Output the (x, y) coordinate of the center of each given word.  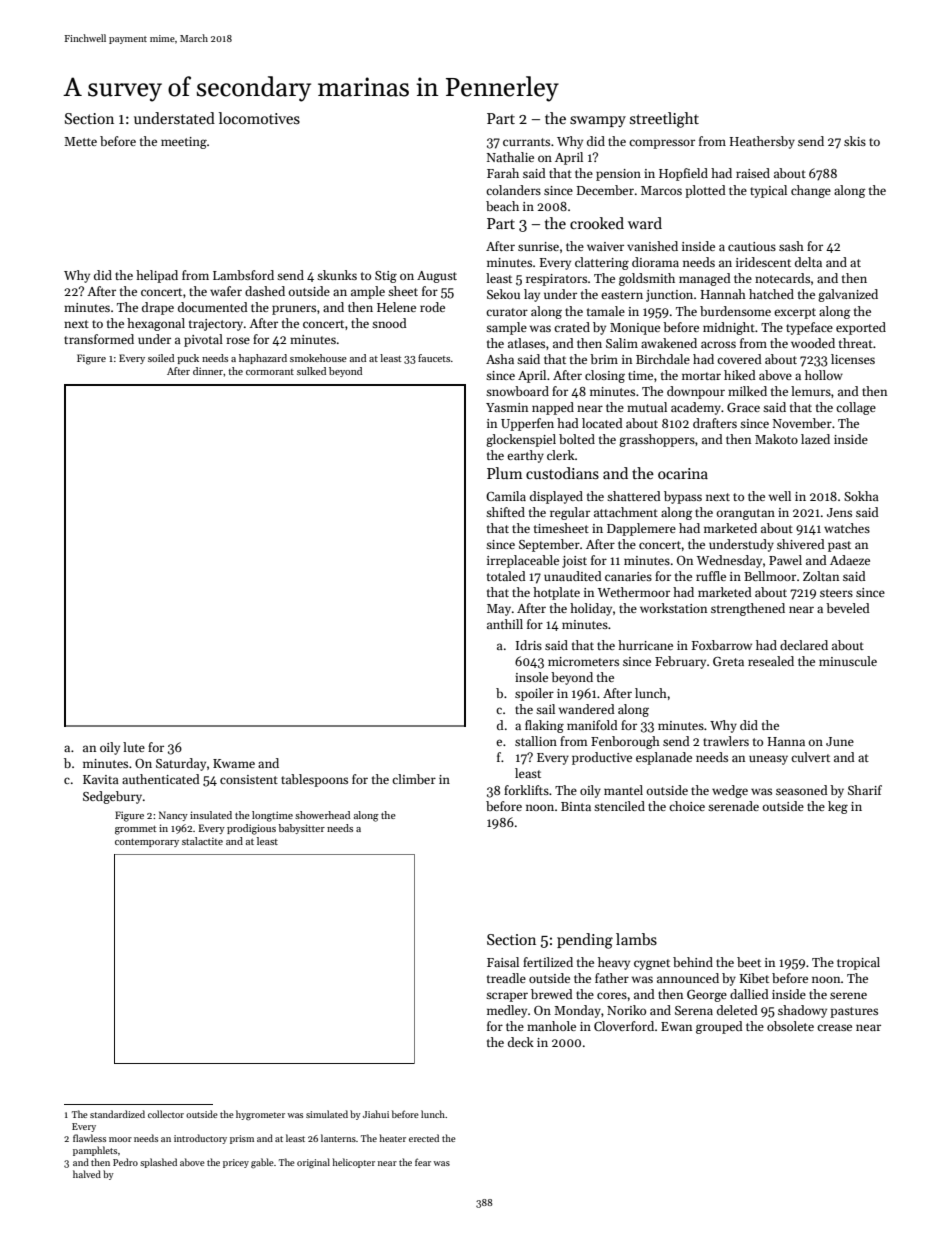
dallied (749, 994)
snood (389, 323)
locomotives (259, 118)
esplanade (664, 758)
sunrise (538, 246)
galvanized (848, 295)
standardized (117, 1114)
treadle (506, 978)
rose (238, 340)
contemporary (147, 843)
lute (134, 747)
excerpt (795, 313)
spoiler (534, 694)
